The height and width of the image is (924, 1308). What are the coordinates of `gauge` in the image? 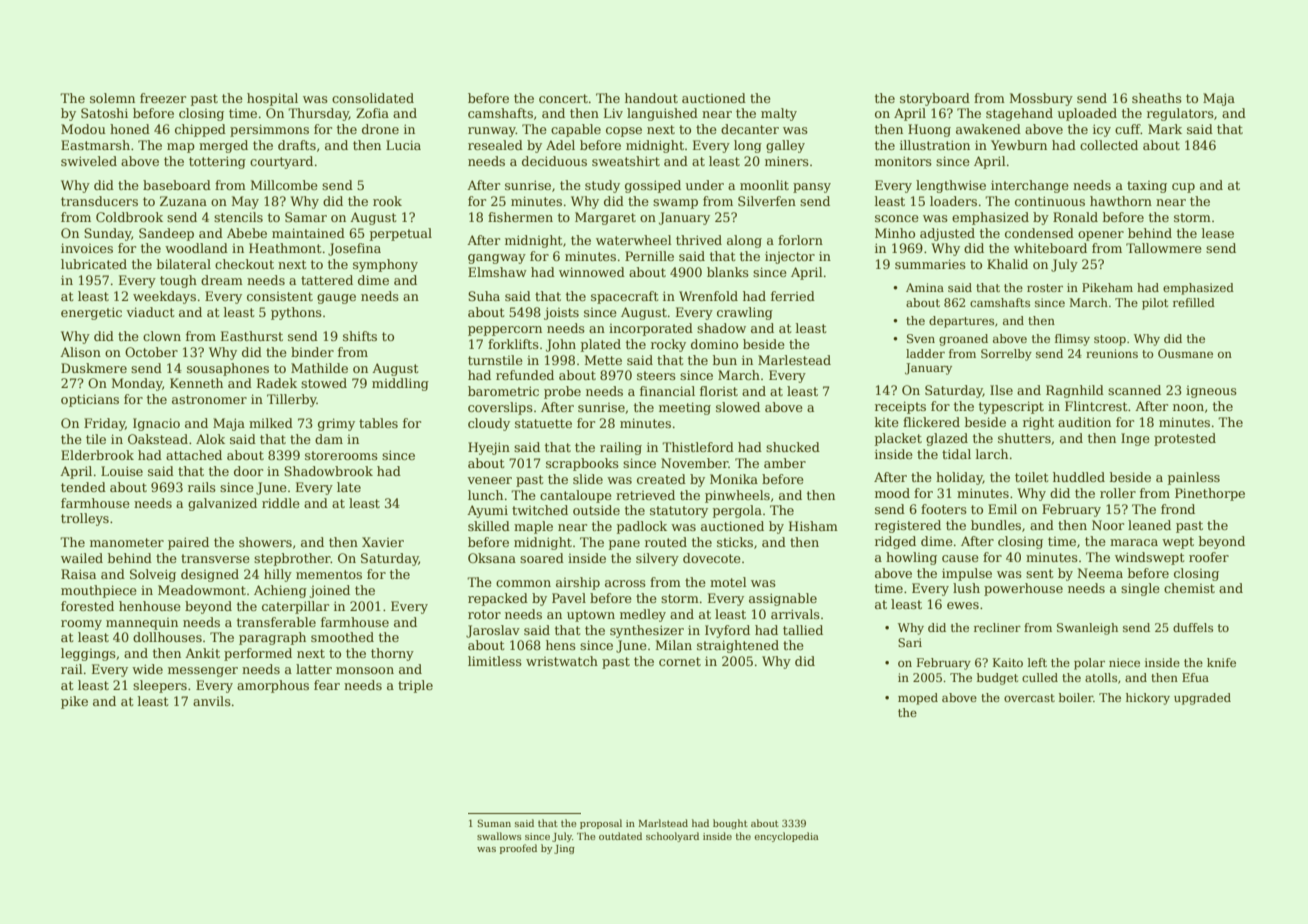 It's located at (336, 299).
